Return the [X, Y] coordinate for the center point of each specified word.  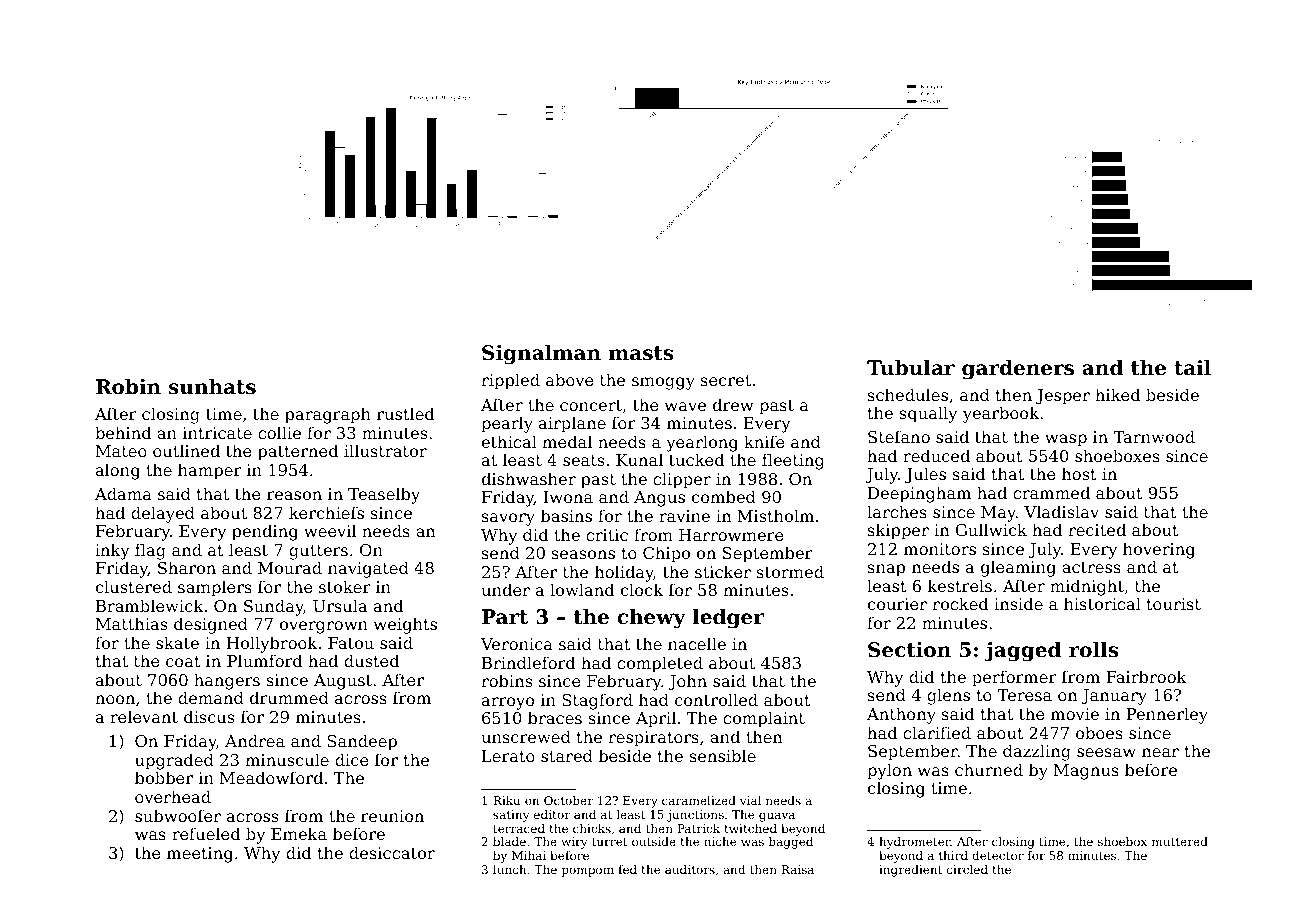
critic [607, 535]
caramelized [699, 800]
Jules [925, 475]
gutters [318, 552]
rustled [405, 413]
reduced [936, 455]
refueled [206, 833]
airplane [572, 424]
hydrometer [915, 843]
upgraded [174, 761]
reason [294, 495]
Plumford [264, 660]
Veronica [517, 644]
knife [764, 441]
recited [1097, 529]
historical [1102, 603]
